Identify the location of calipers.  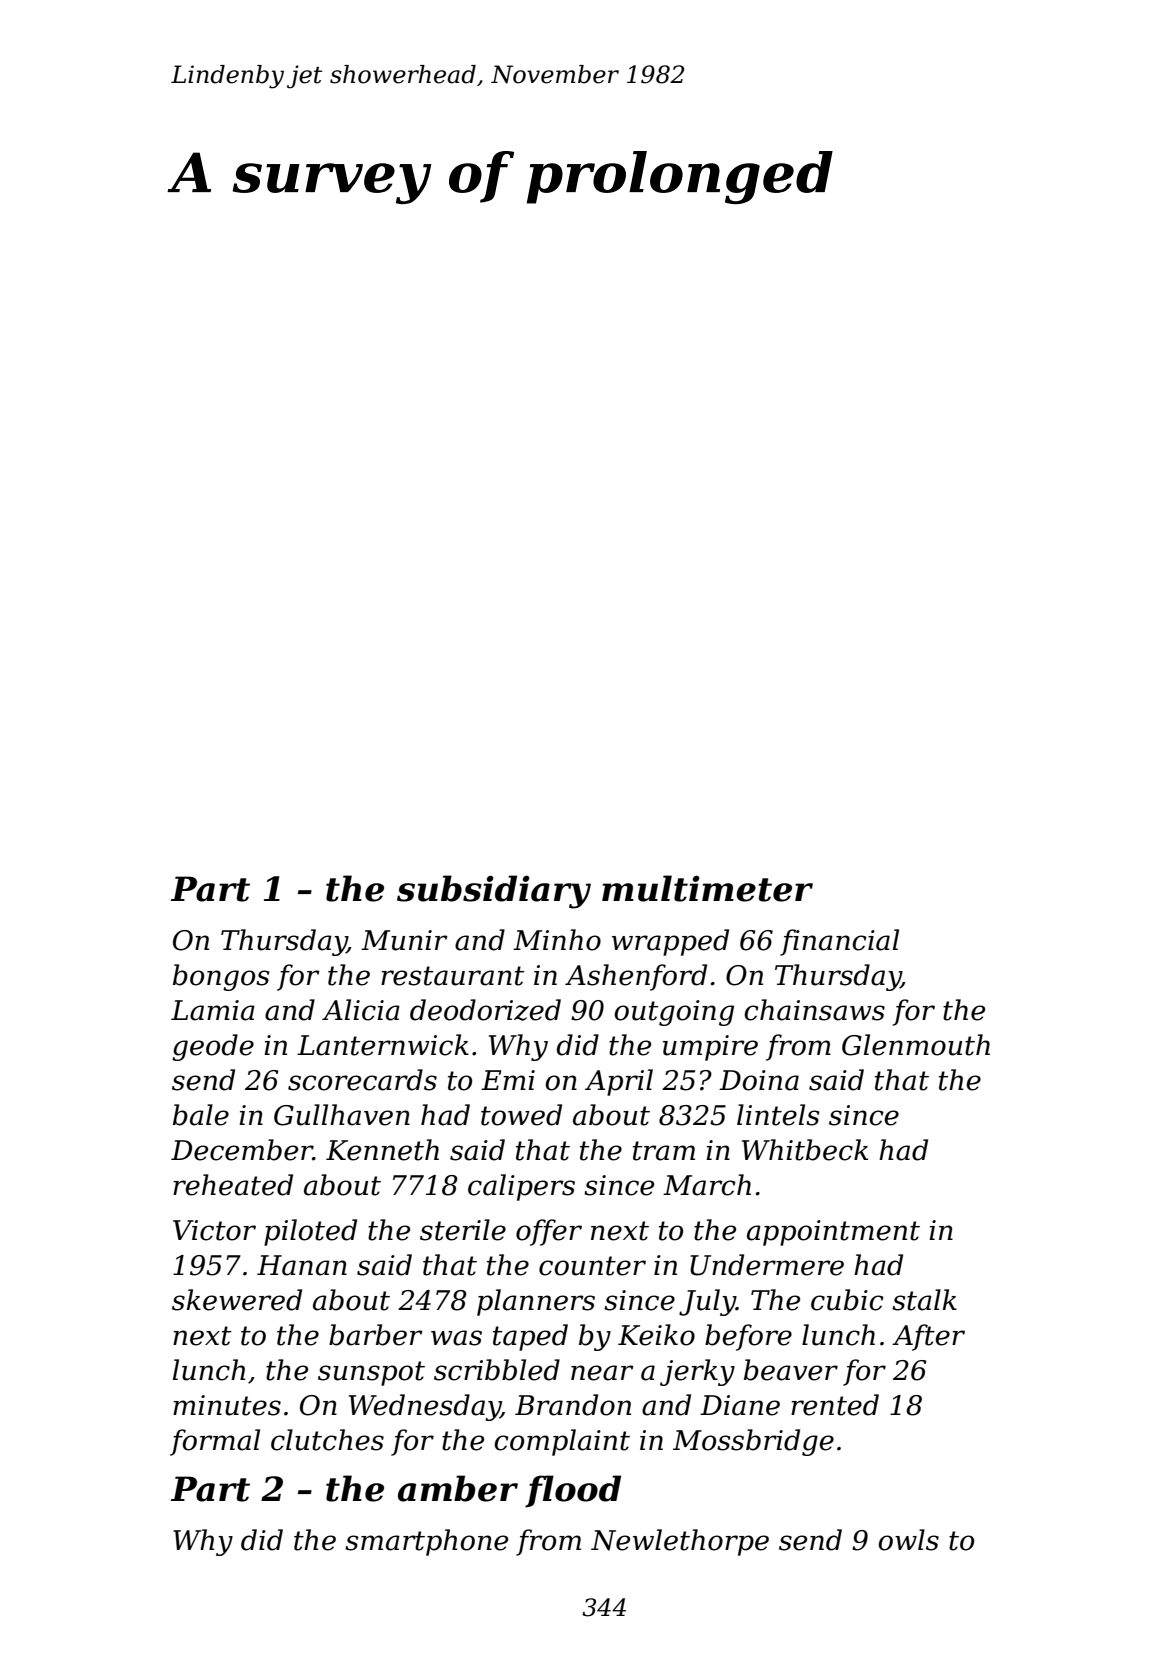
(521, 1187).
